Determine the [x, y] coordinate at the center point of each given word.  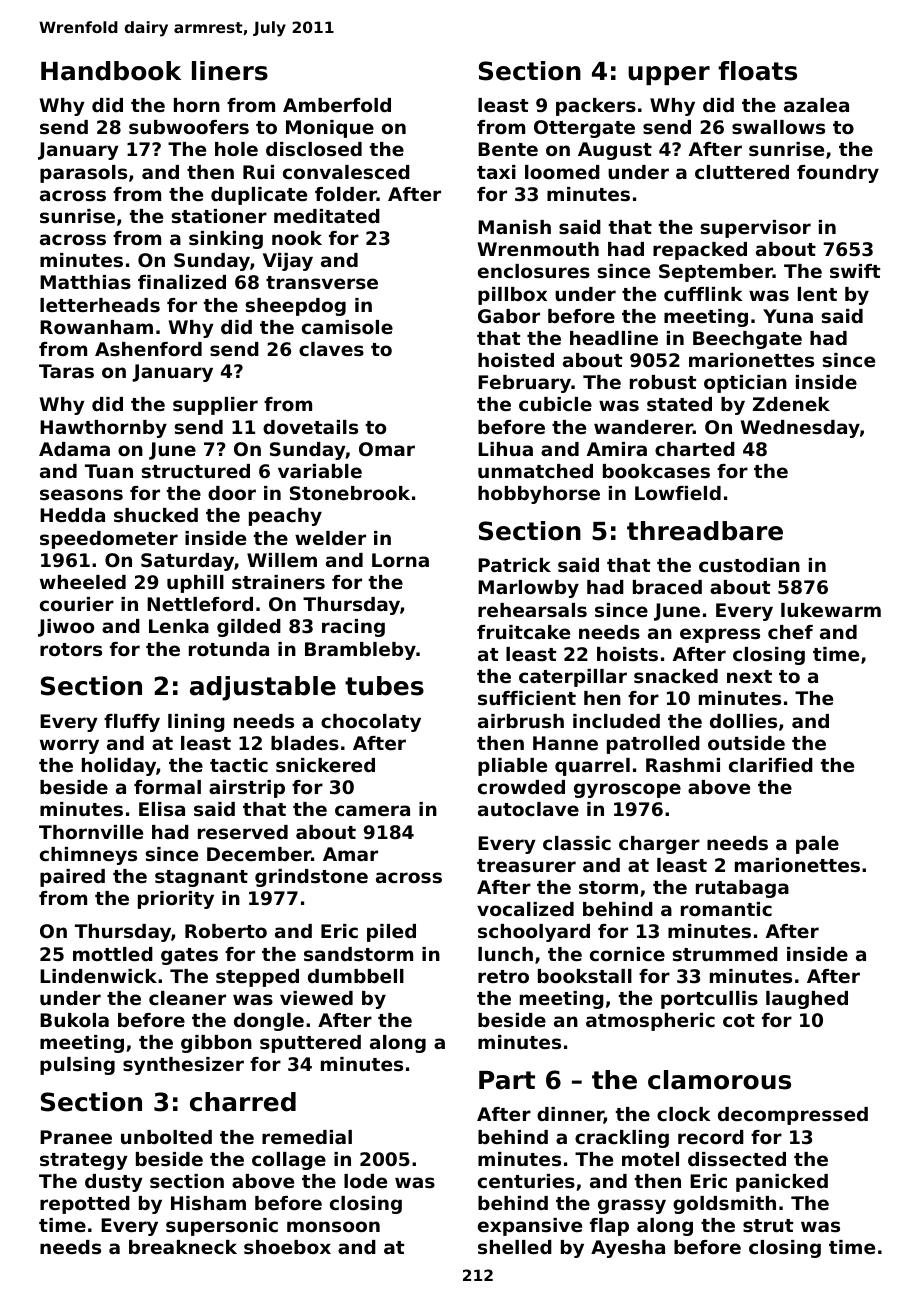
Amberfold [337, 105]
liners [230, 71]
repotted [85, 1205]
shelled [515, 1247]
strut [768, 1225]
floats [757, 71]
